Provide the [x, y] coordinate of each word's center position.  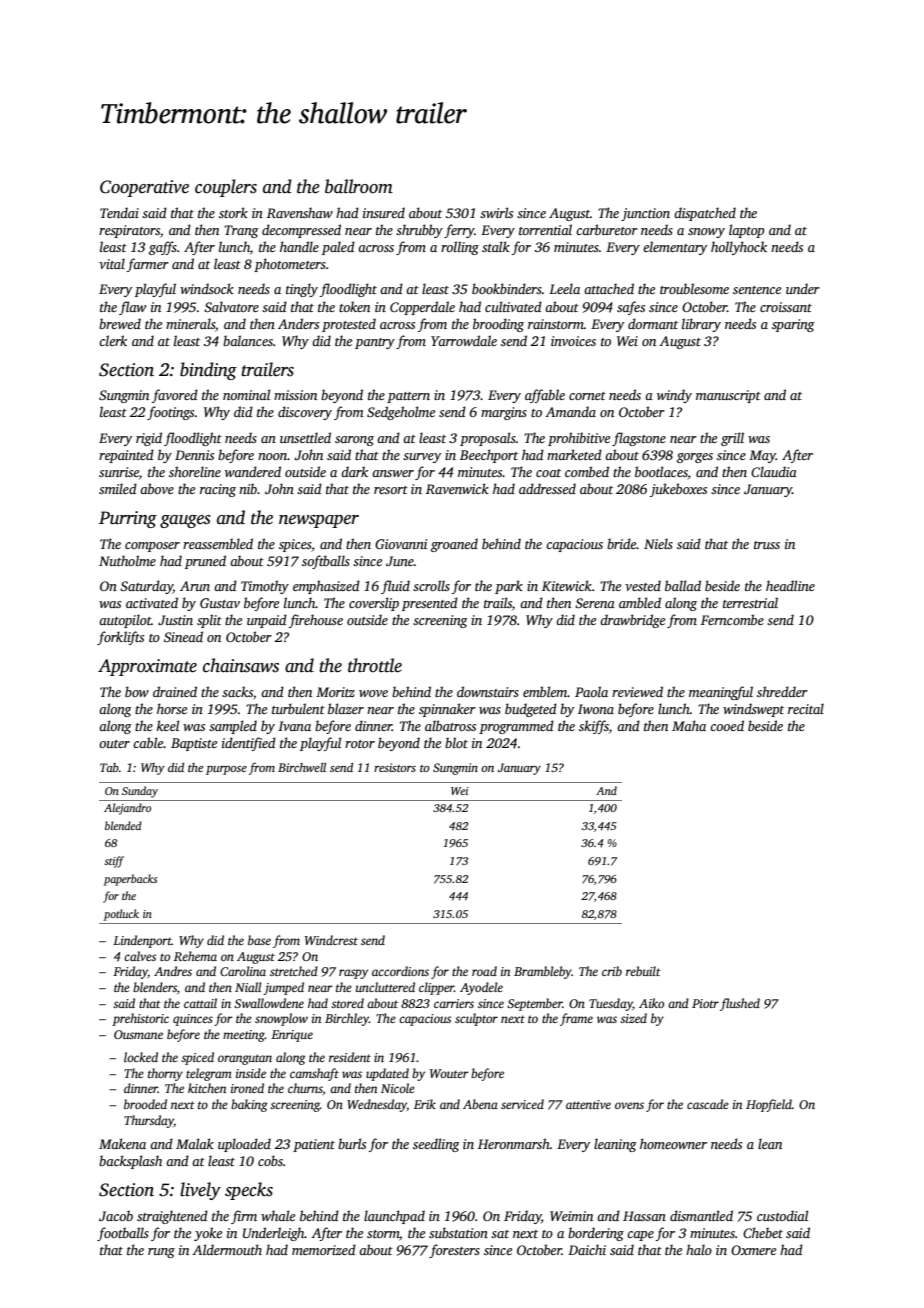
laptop [746, 231]
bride [622, 543]
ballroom [359, 186]
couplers [226, 188]
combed [587, 471]
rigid [149, 439]
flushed [740, 1004]
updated [387, 1074]
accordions [400, 971]
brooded [145, 1104]
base [259, 940]
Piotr [705, 1003]
